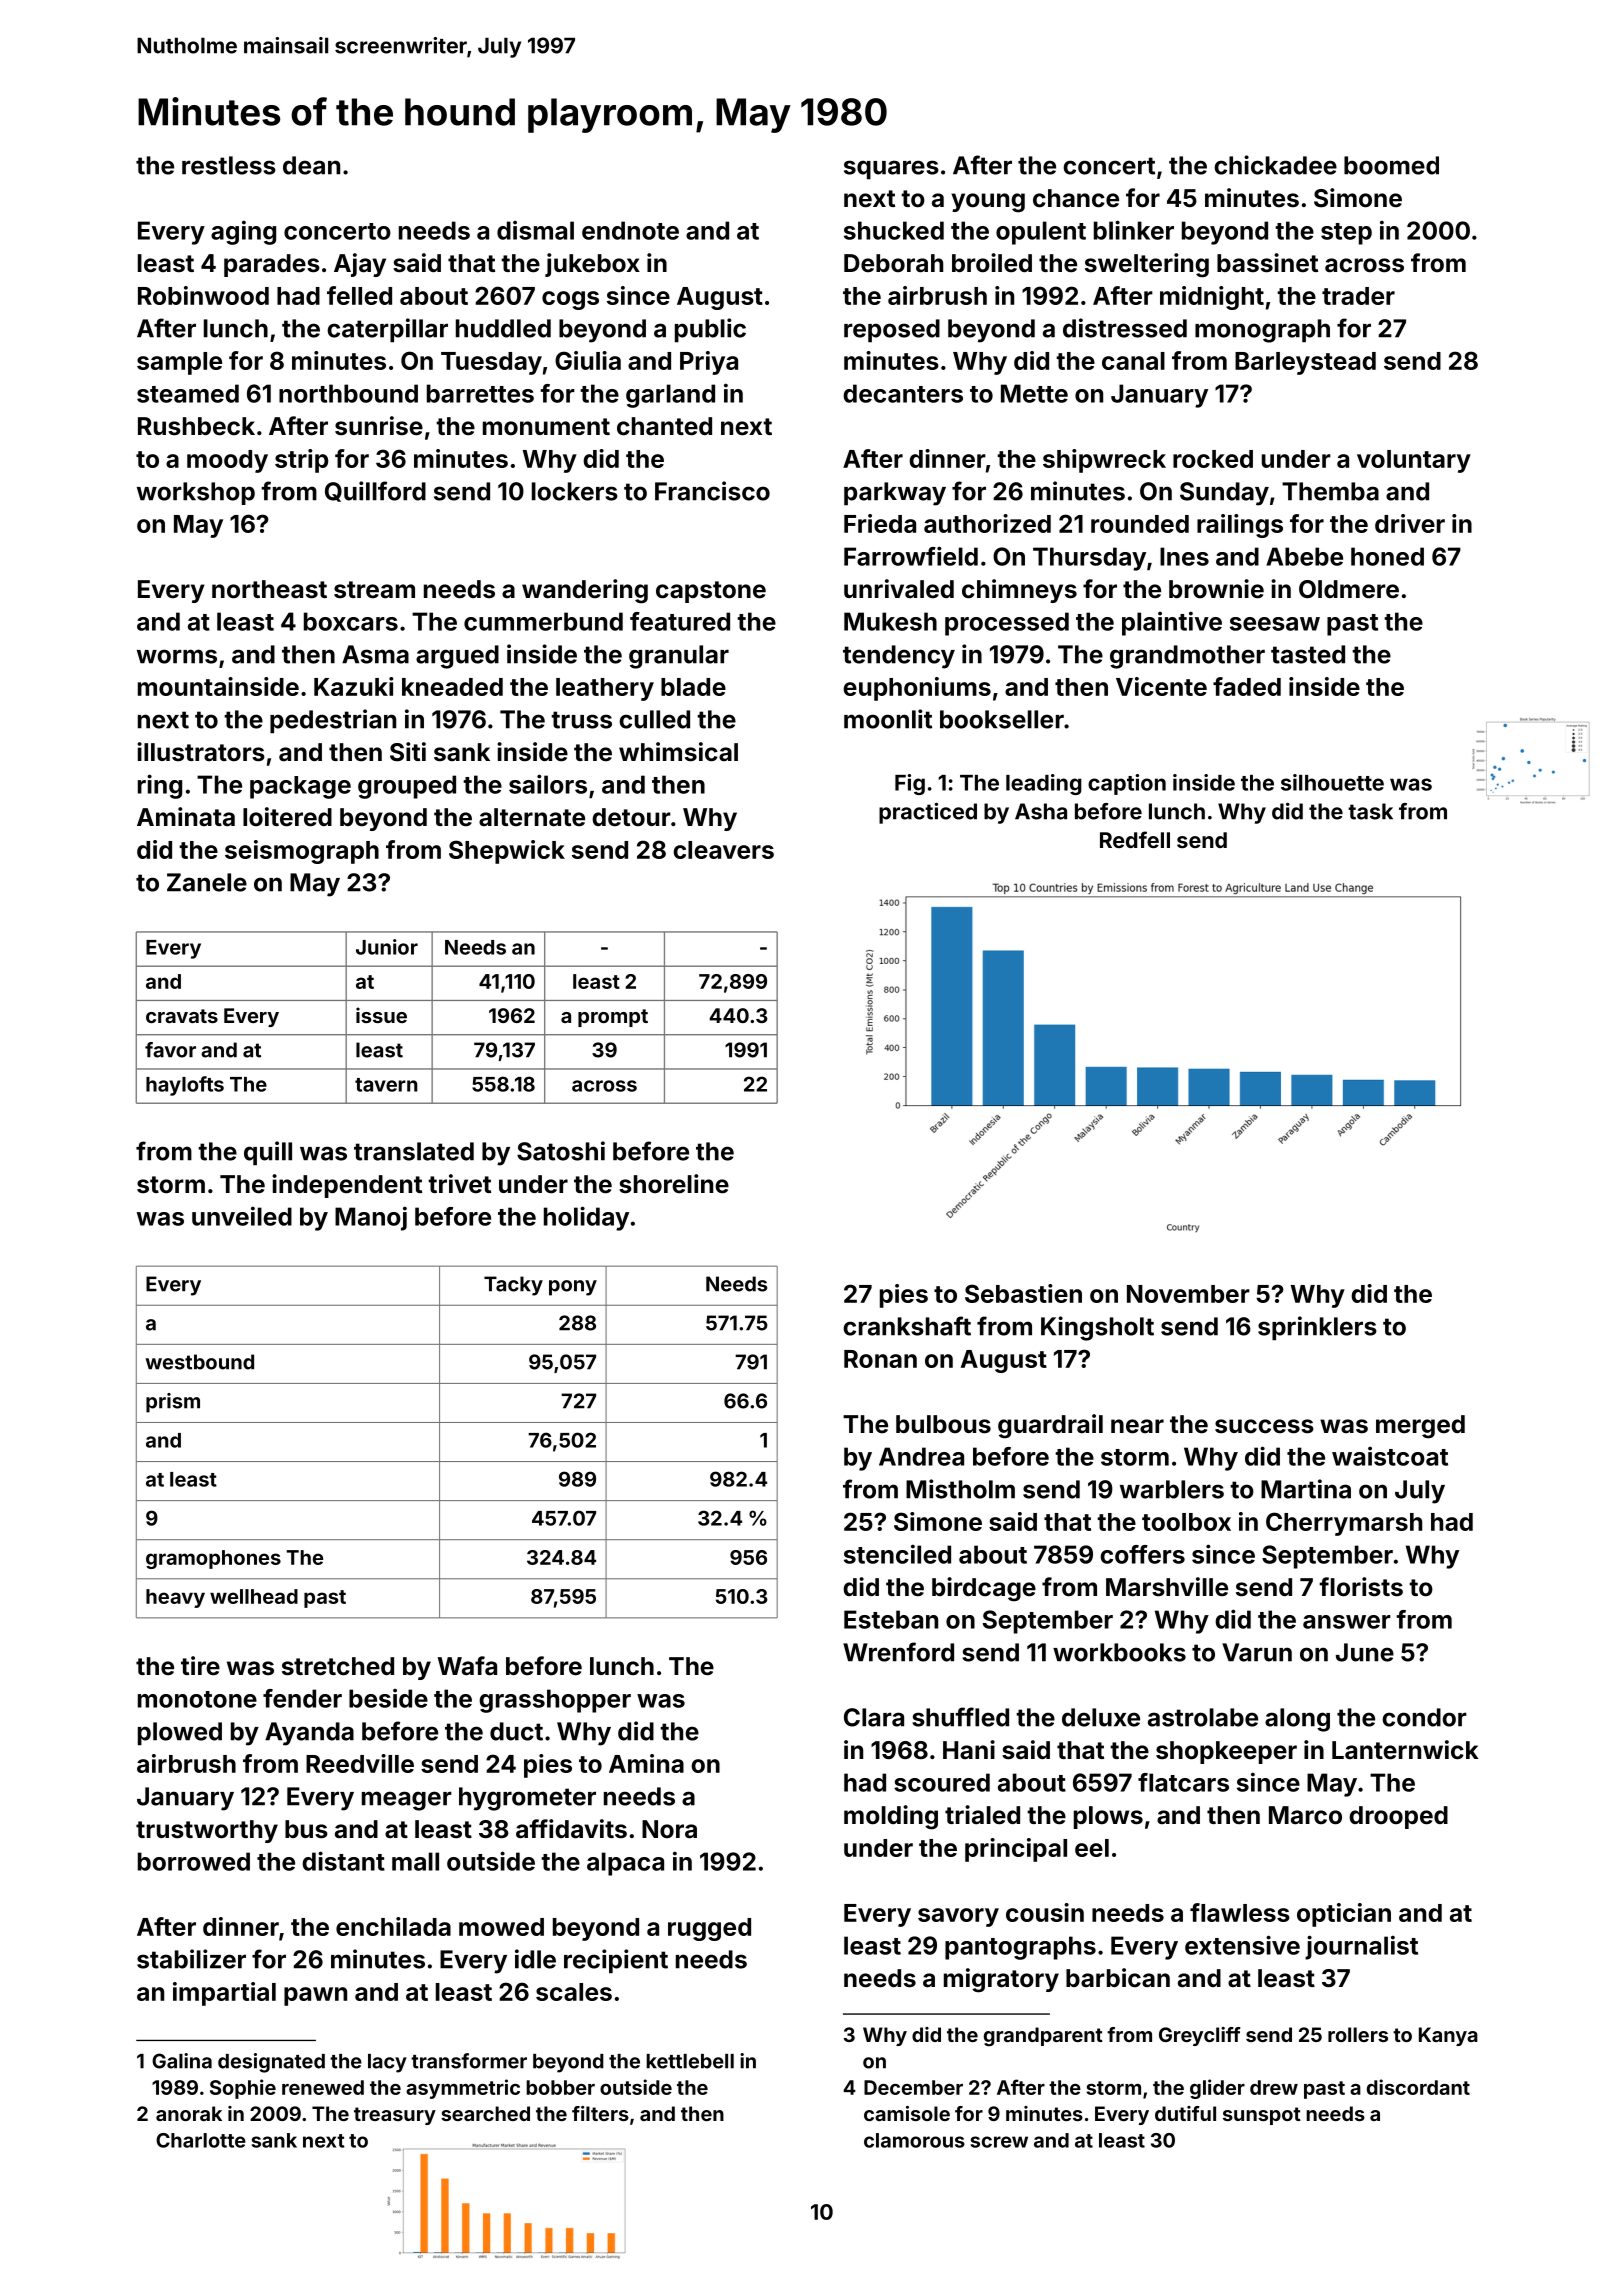 This screenshot has width=1620, height=2292. What do you see at coordinates (1420, 1427) in the screenshot?
I see `merged` at bounding box center [1420, 1427].
